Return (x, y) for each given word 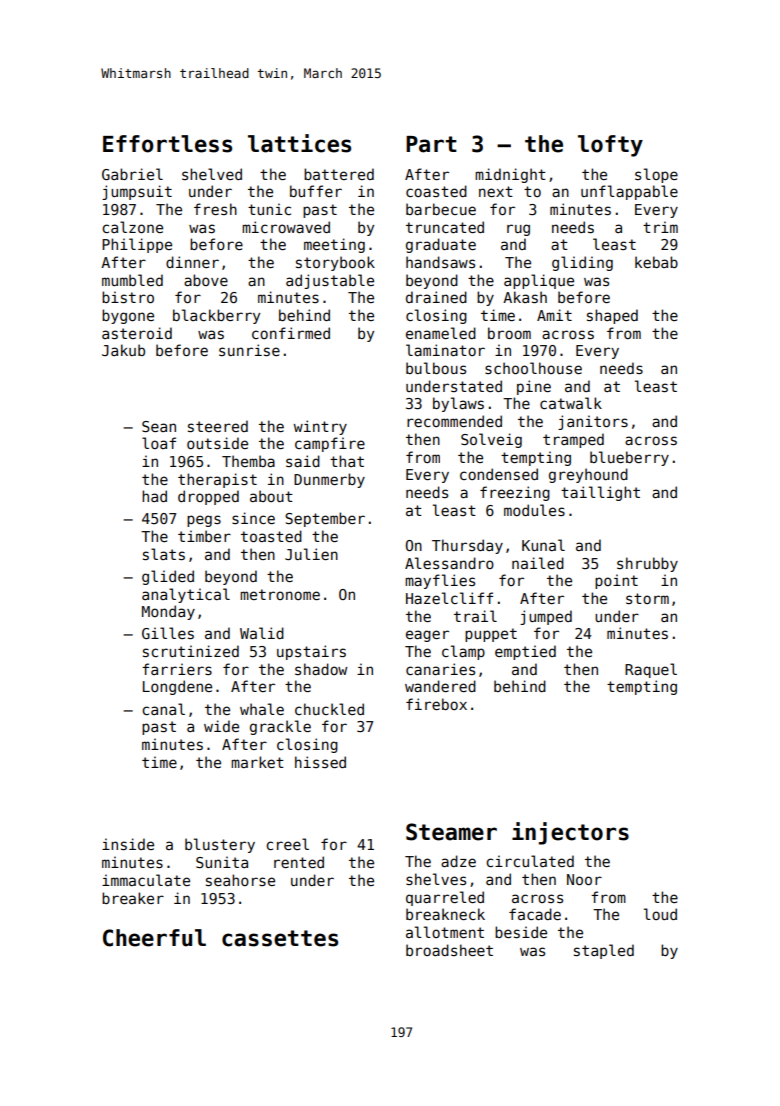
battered (339, 174)
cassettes (280, 938)
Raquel (651, 670)
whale (262, 709)
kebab (656, 262)
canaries (440, 669)
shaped (612, 316)
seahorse (240, 880)
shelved (212, 174)
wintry (320, 427)
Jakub (123, 350)
